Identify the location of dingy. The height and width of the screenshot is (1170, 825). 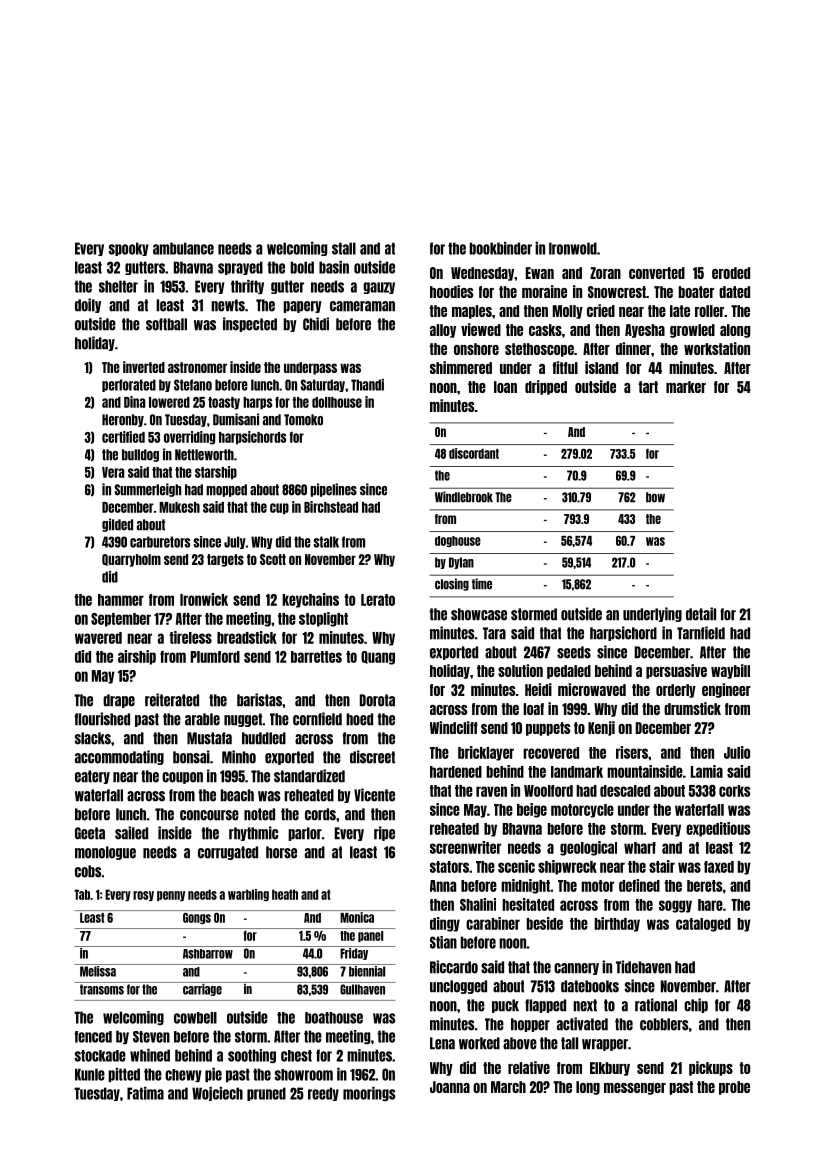
(445, 924).
